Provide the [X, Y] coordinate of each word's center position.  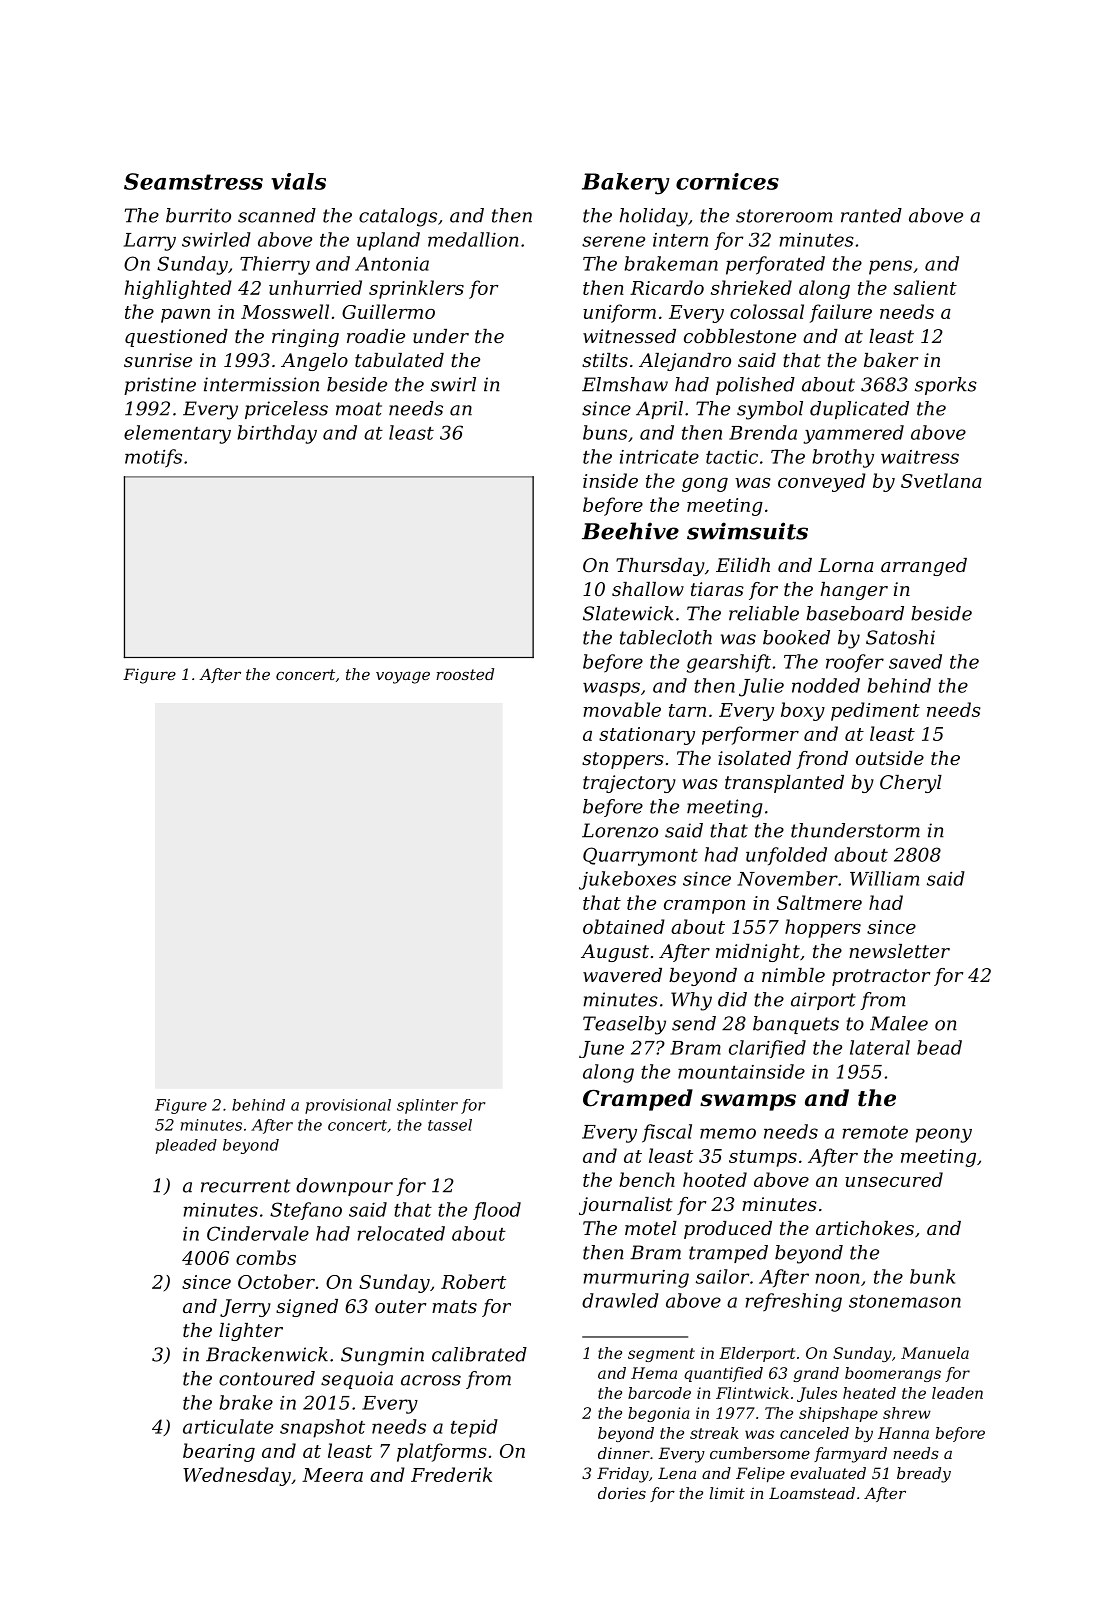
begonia [659, 1414]
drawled [620, 1300]
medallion [473, 239]
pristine [160, 386]
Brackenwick [267, 1354]
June [601, 1049]
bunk [932, 1276]
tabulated [399, 360]
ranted [871, 215]
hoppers [823, 928]
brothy [843, 458]
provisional [348, 1106]
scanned [277, 215]
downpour [344, 1187]
